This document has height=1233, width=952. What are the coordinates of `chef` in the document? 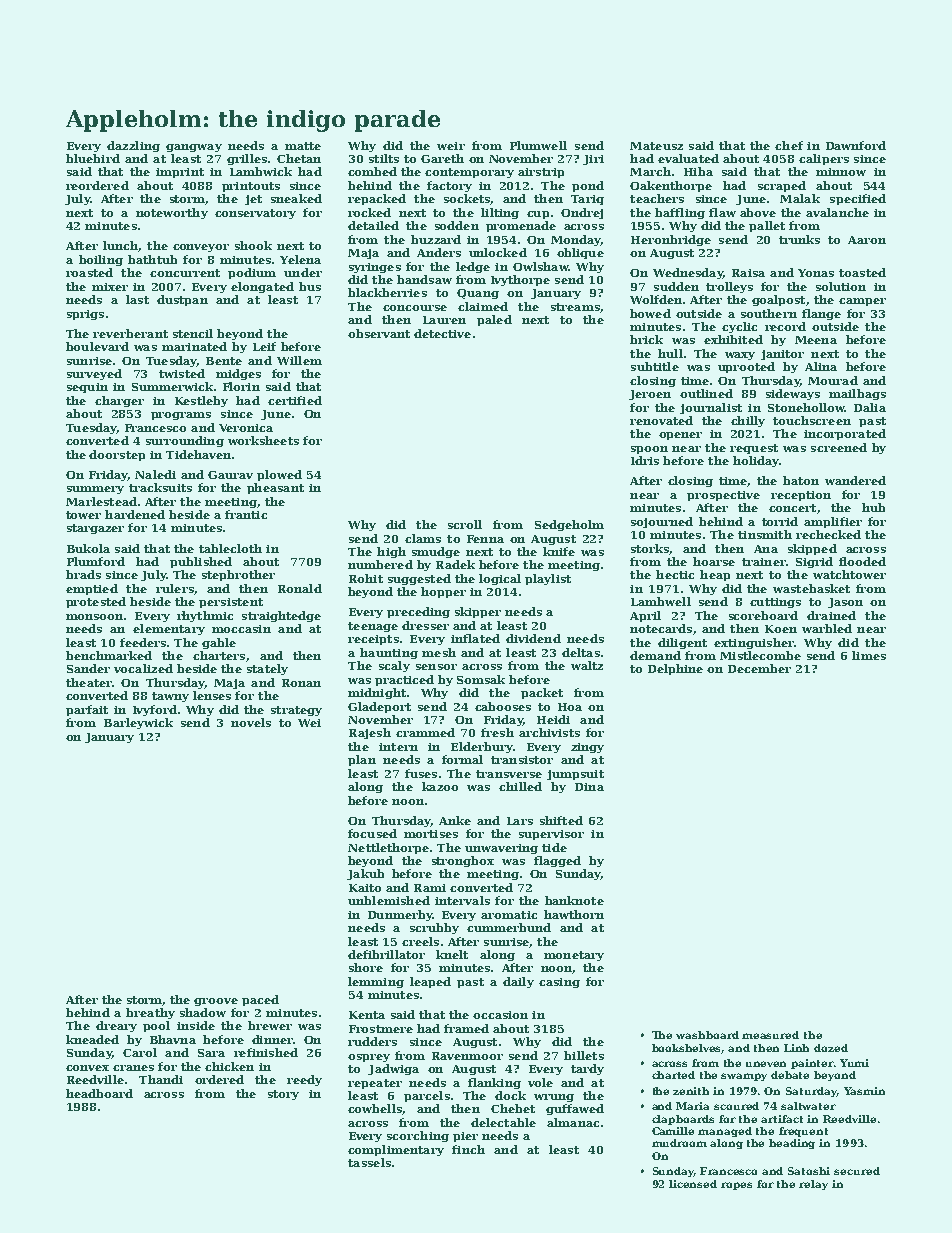 It's located at (789, 145).
